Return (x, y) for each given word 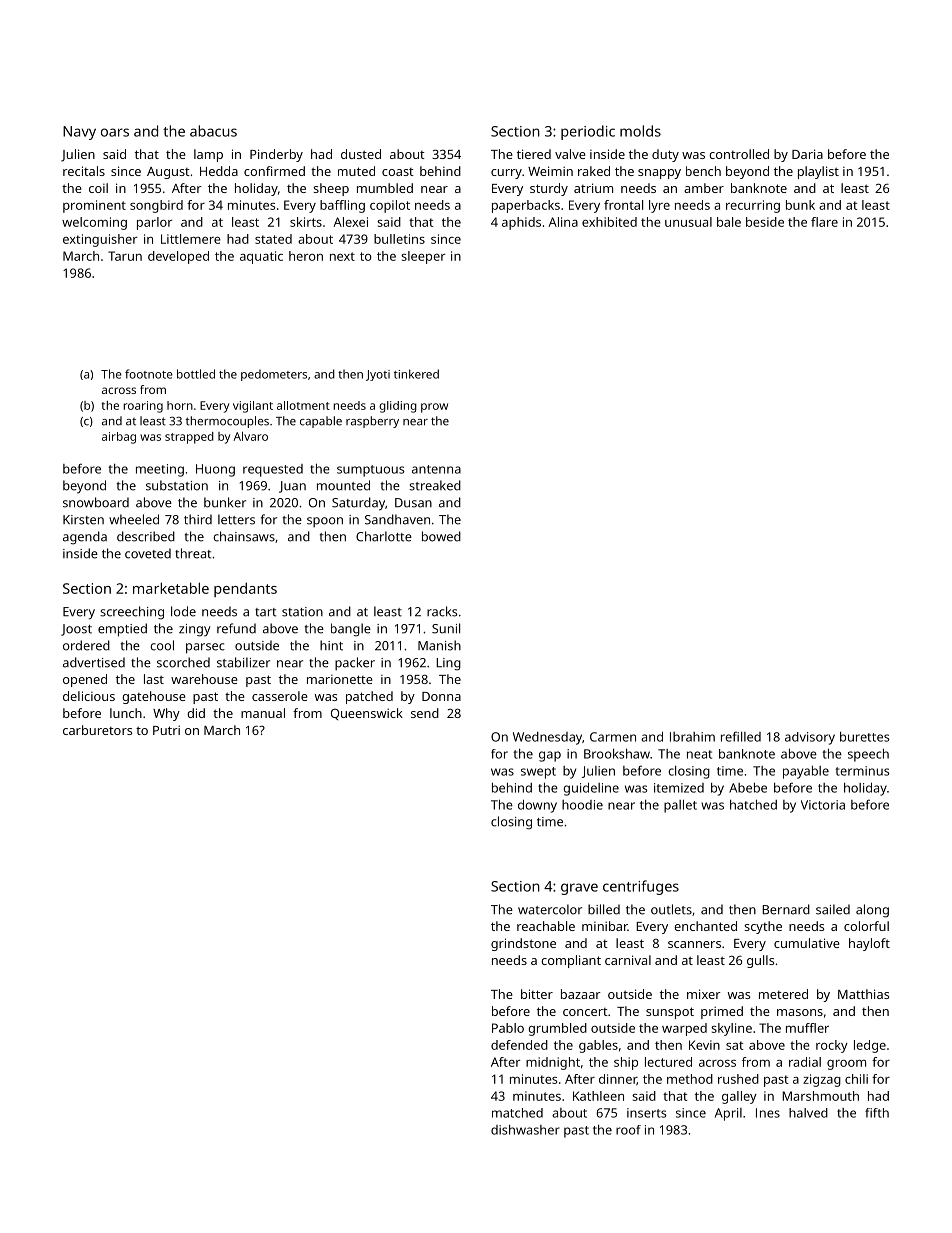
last (154, 679)
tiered (534, 154)
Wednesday (547, 738)
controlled (739, 154)
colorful (866, 926)
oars (115, 132)
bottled (196, 374)
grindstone (523, 944)
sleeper (423, 257)
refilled (741, 736)
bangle (351, 630)
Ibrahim (692, 737)
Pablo (508, 1028)
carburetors (97, 730)
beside (765, 222)
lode (183, 611)
